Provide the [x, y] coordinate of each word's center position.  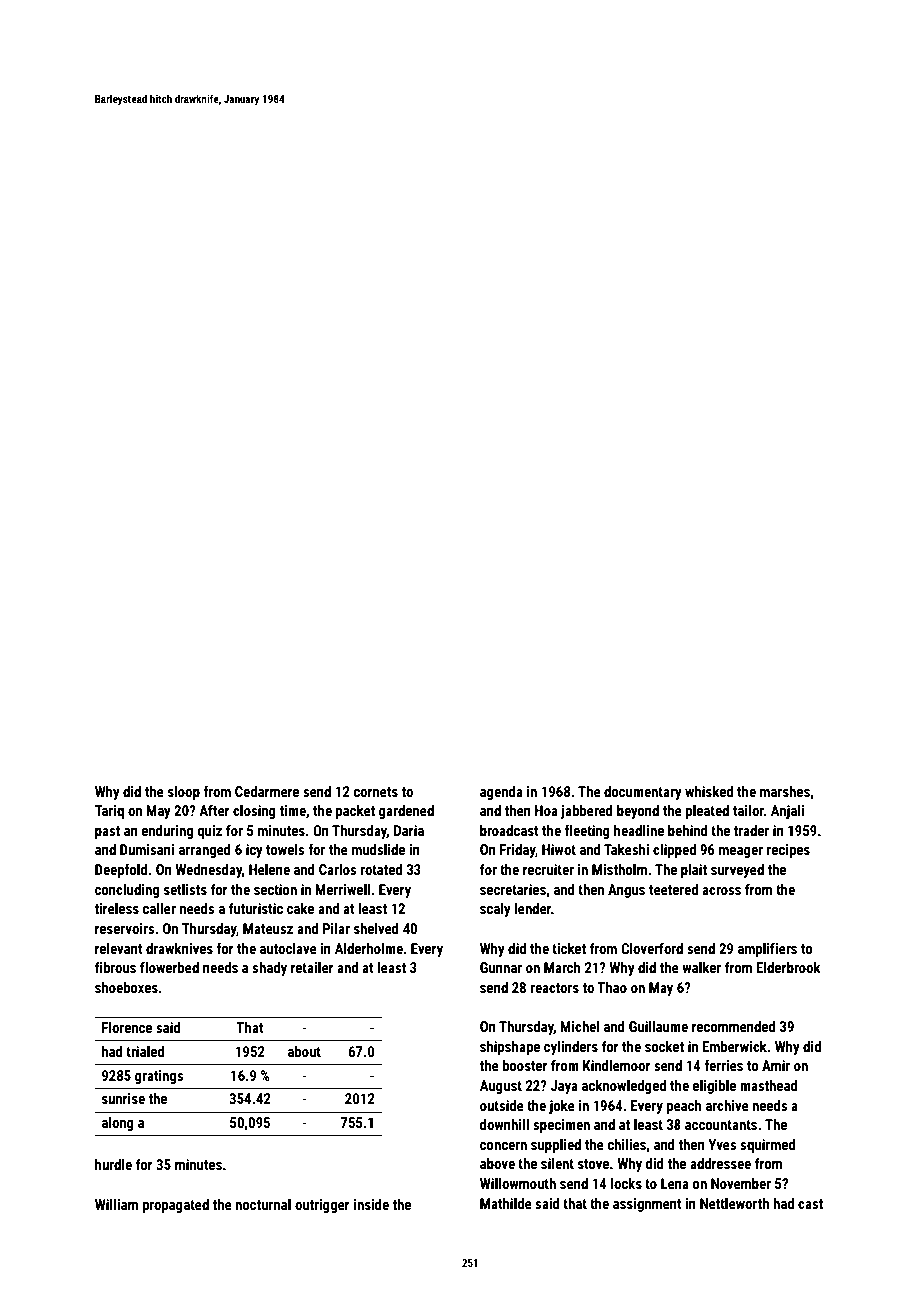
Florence [127, 1027]
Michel [580, 1026]
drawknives [179, 948]
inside [371, 1204]
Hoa [546, 810]
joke [562, 1107]
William [116, 1204]
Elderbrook [789, 967]
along [118, 1124]
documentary [643, 793]
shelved [376, 928]
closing [254, 812]
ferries [723, 1065]
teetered [673, 889]
